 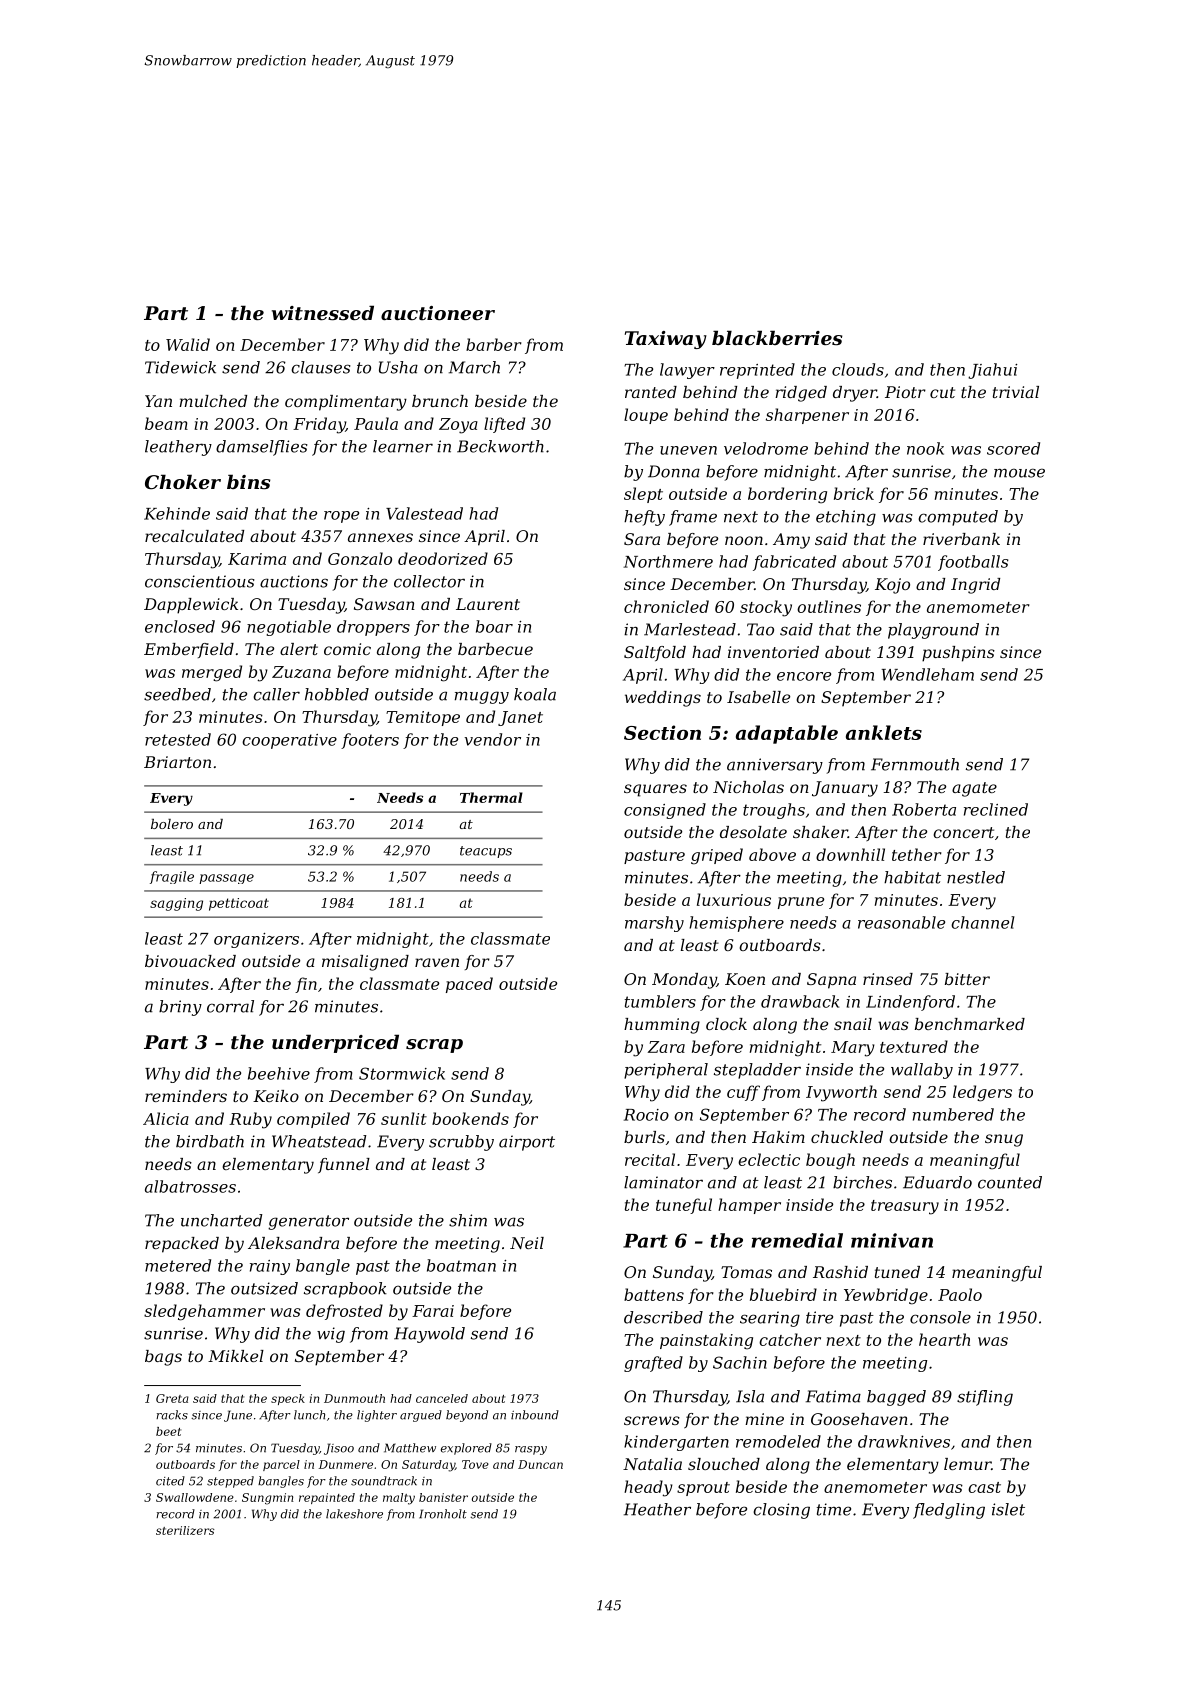 What do you see at coordinates (504, 425) in the document?
I see `lifted` at bounding box center [504, 425].
